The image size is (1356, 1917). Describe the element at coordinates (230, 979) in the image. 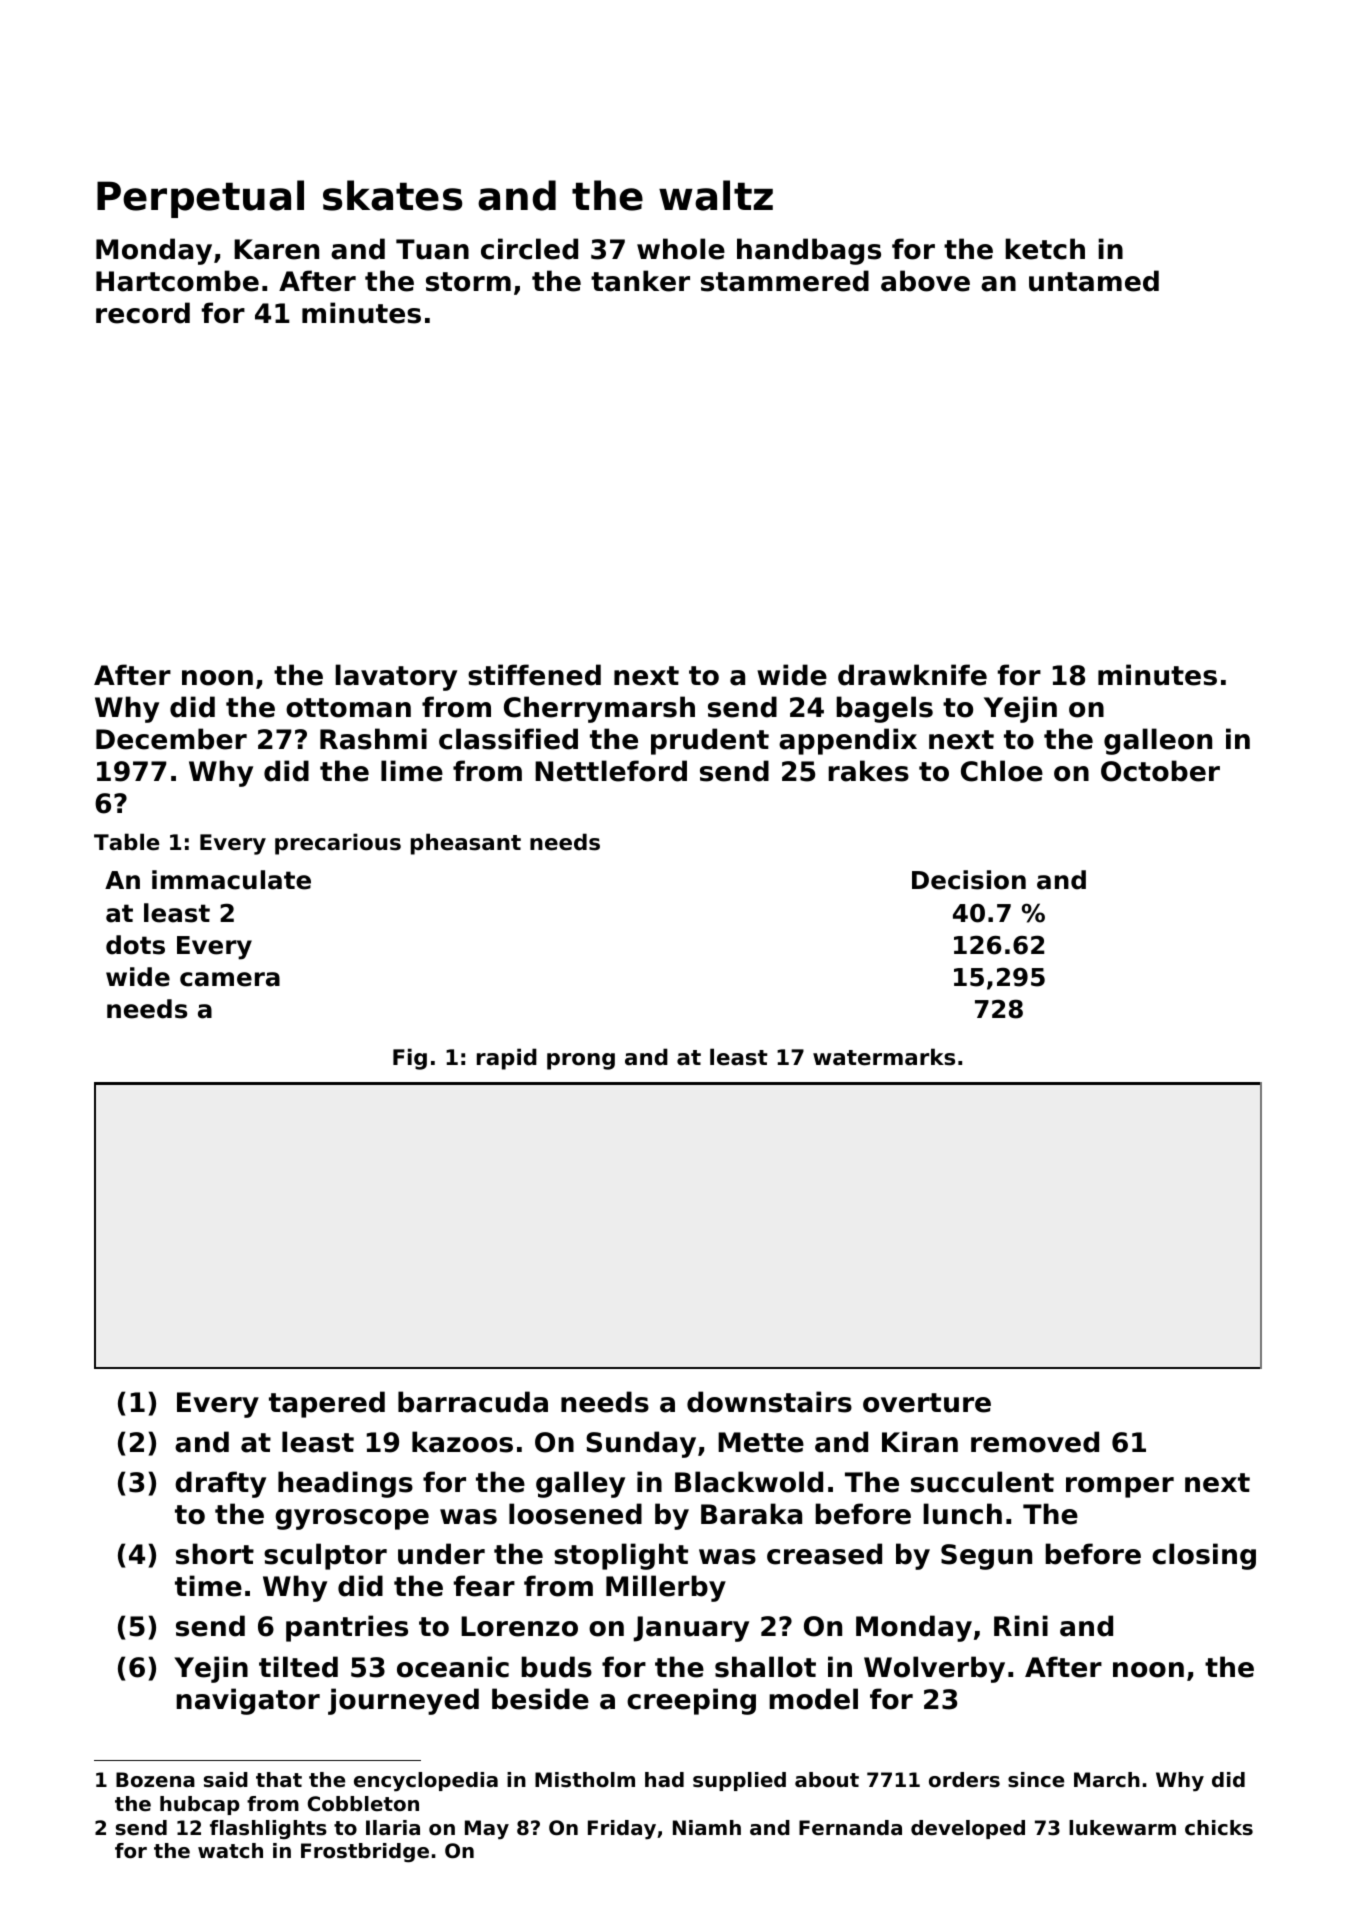

I see `camera` at that location.
